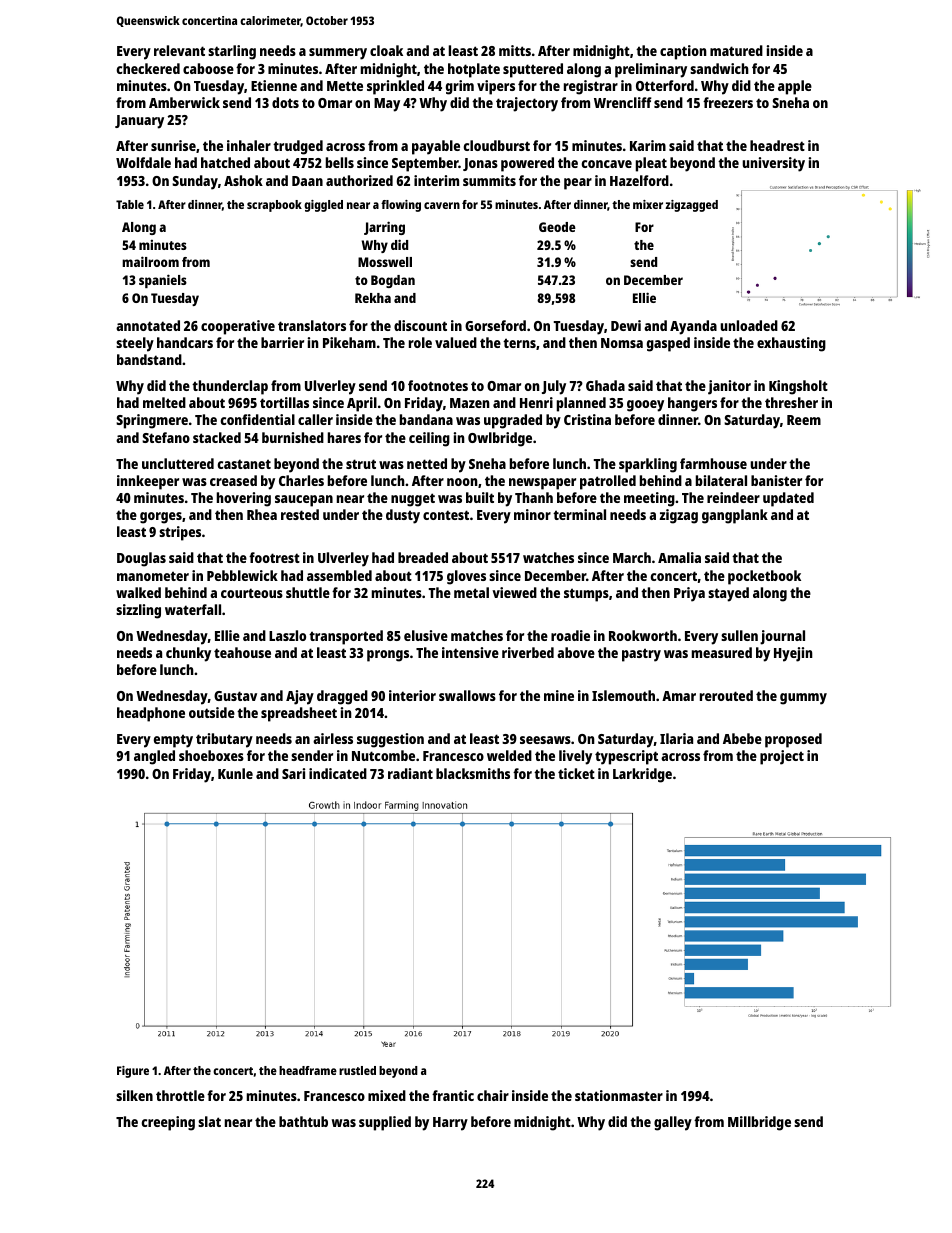 The width and height of the page is (952, 1233). I want to click on sizzling, so click(138, 611).
